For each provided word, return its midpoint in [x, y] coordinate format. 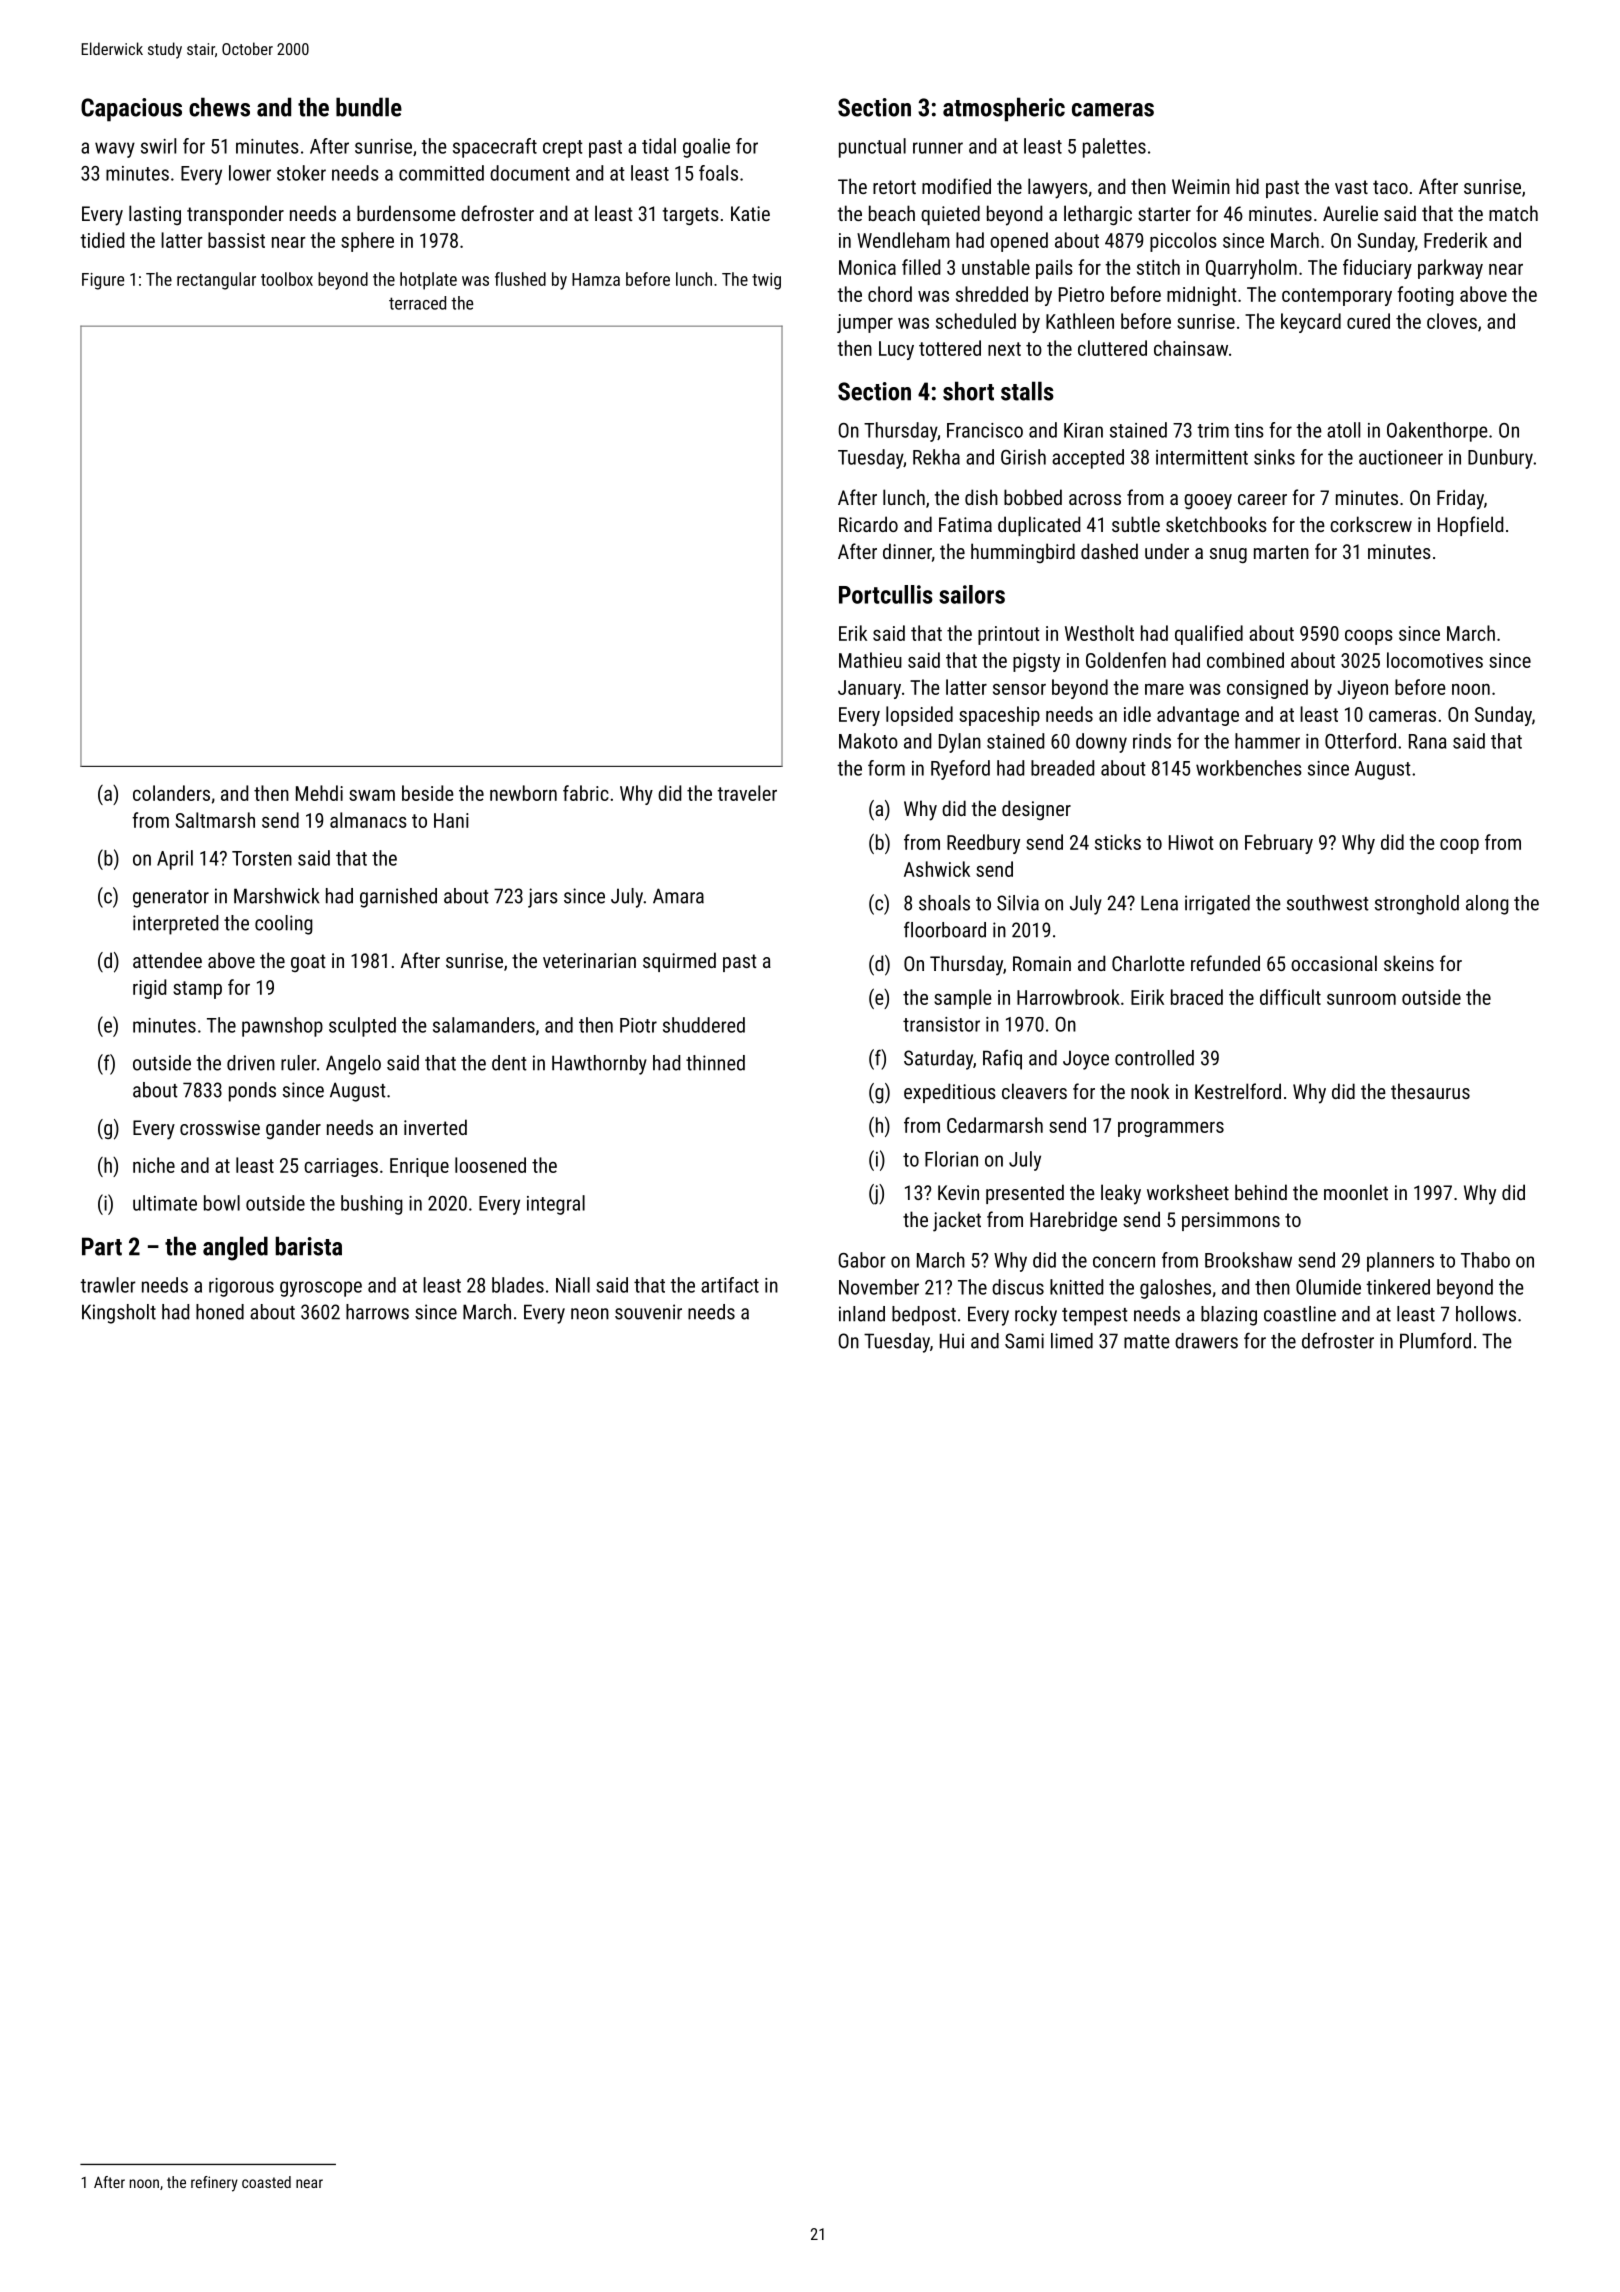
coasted [266, 2182]
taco [1390, 187]
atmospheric [1004, 109]
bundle [369, 107]
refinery [214, 2184]
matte [1147, 1342]
